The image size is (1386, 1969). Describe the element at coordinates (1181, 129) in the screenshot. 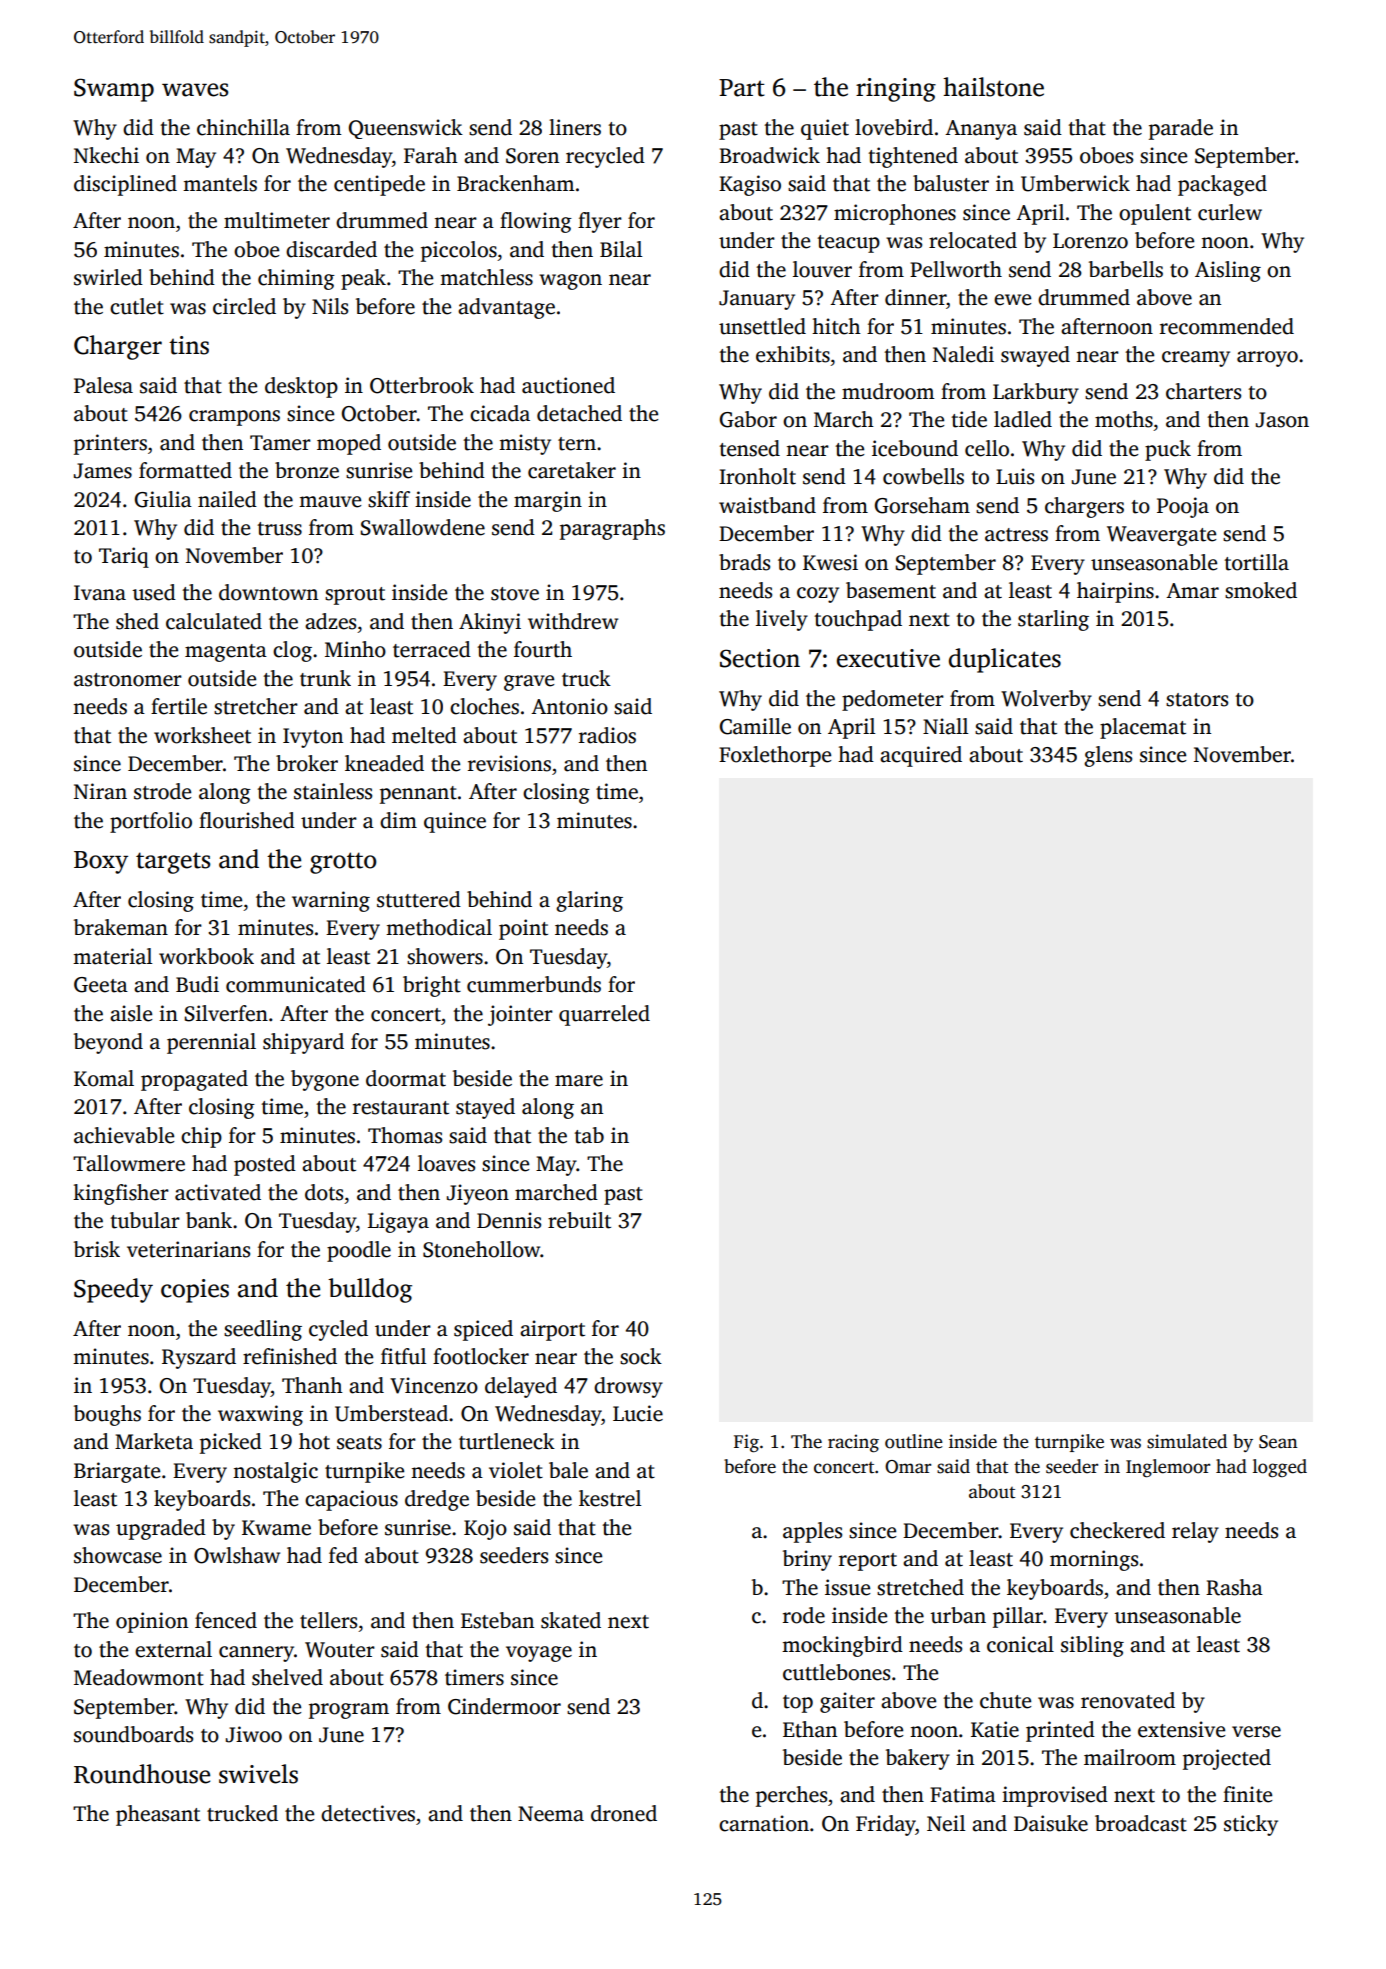

I see `parade` at that location.
